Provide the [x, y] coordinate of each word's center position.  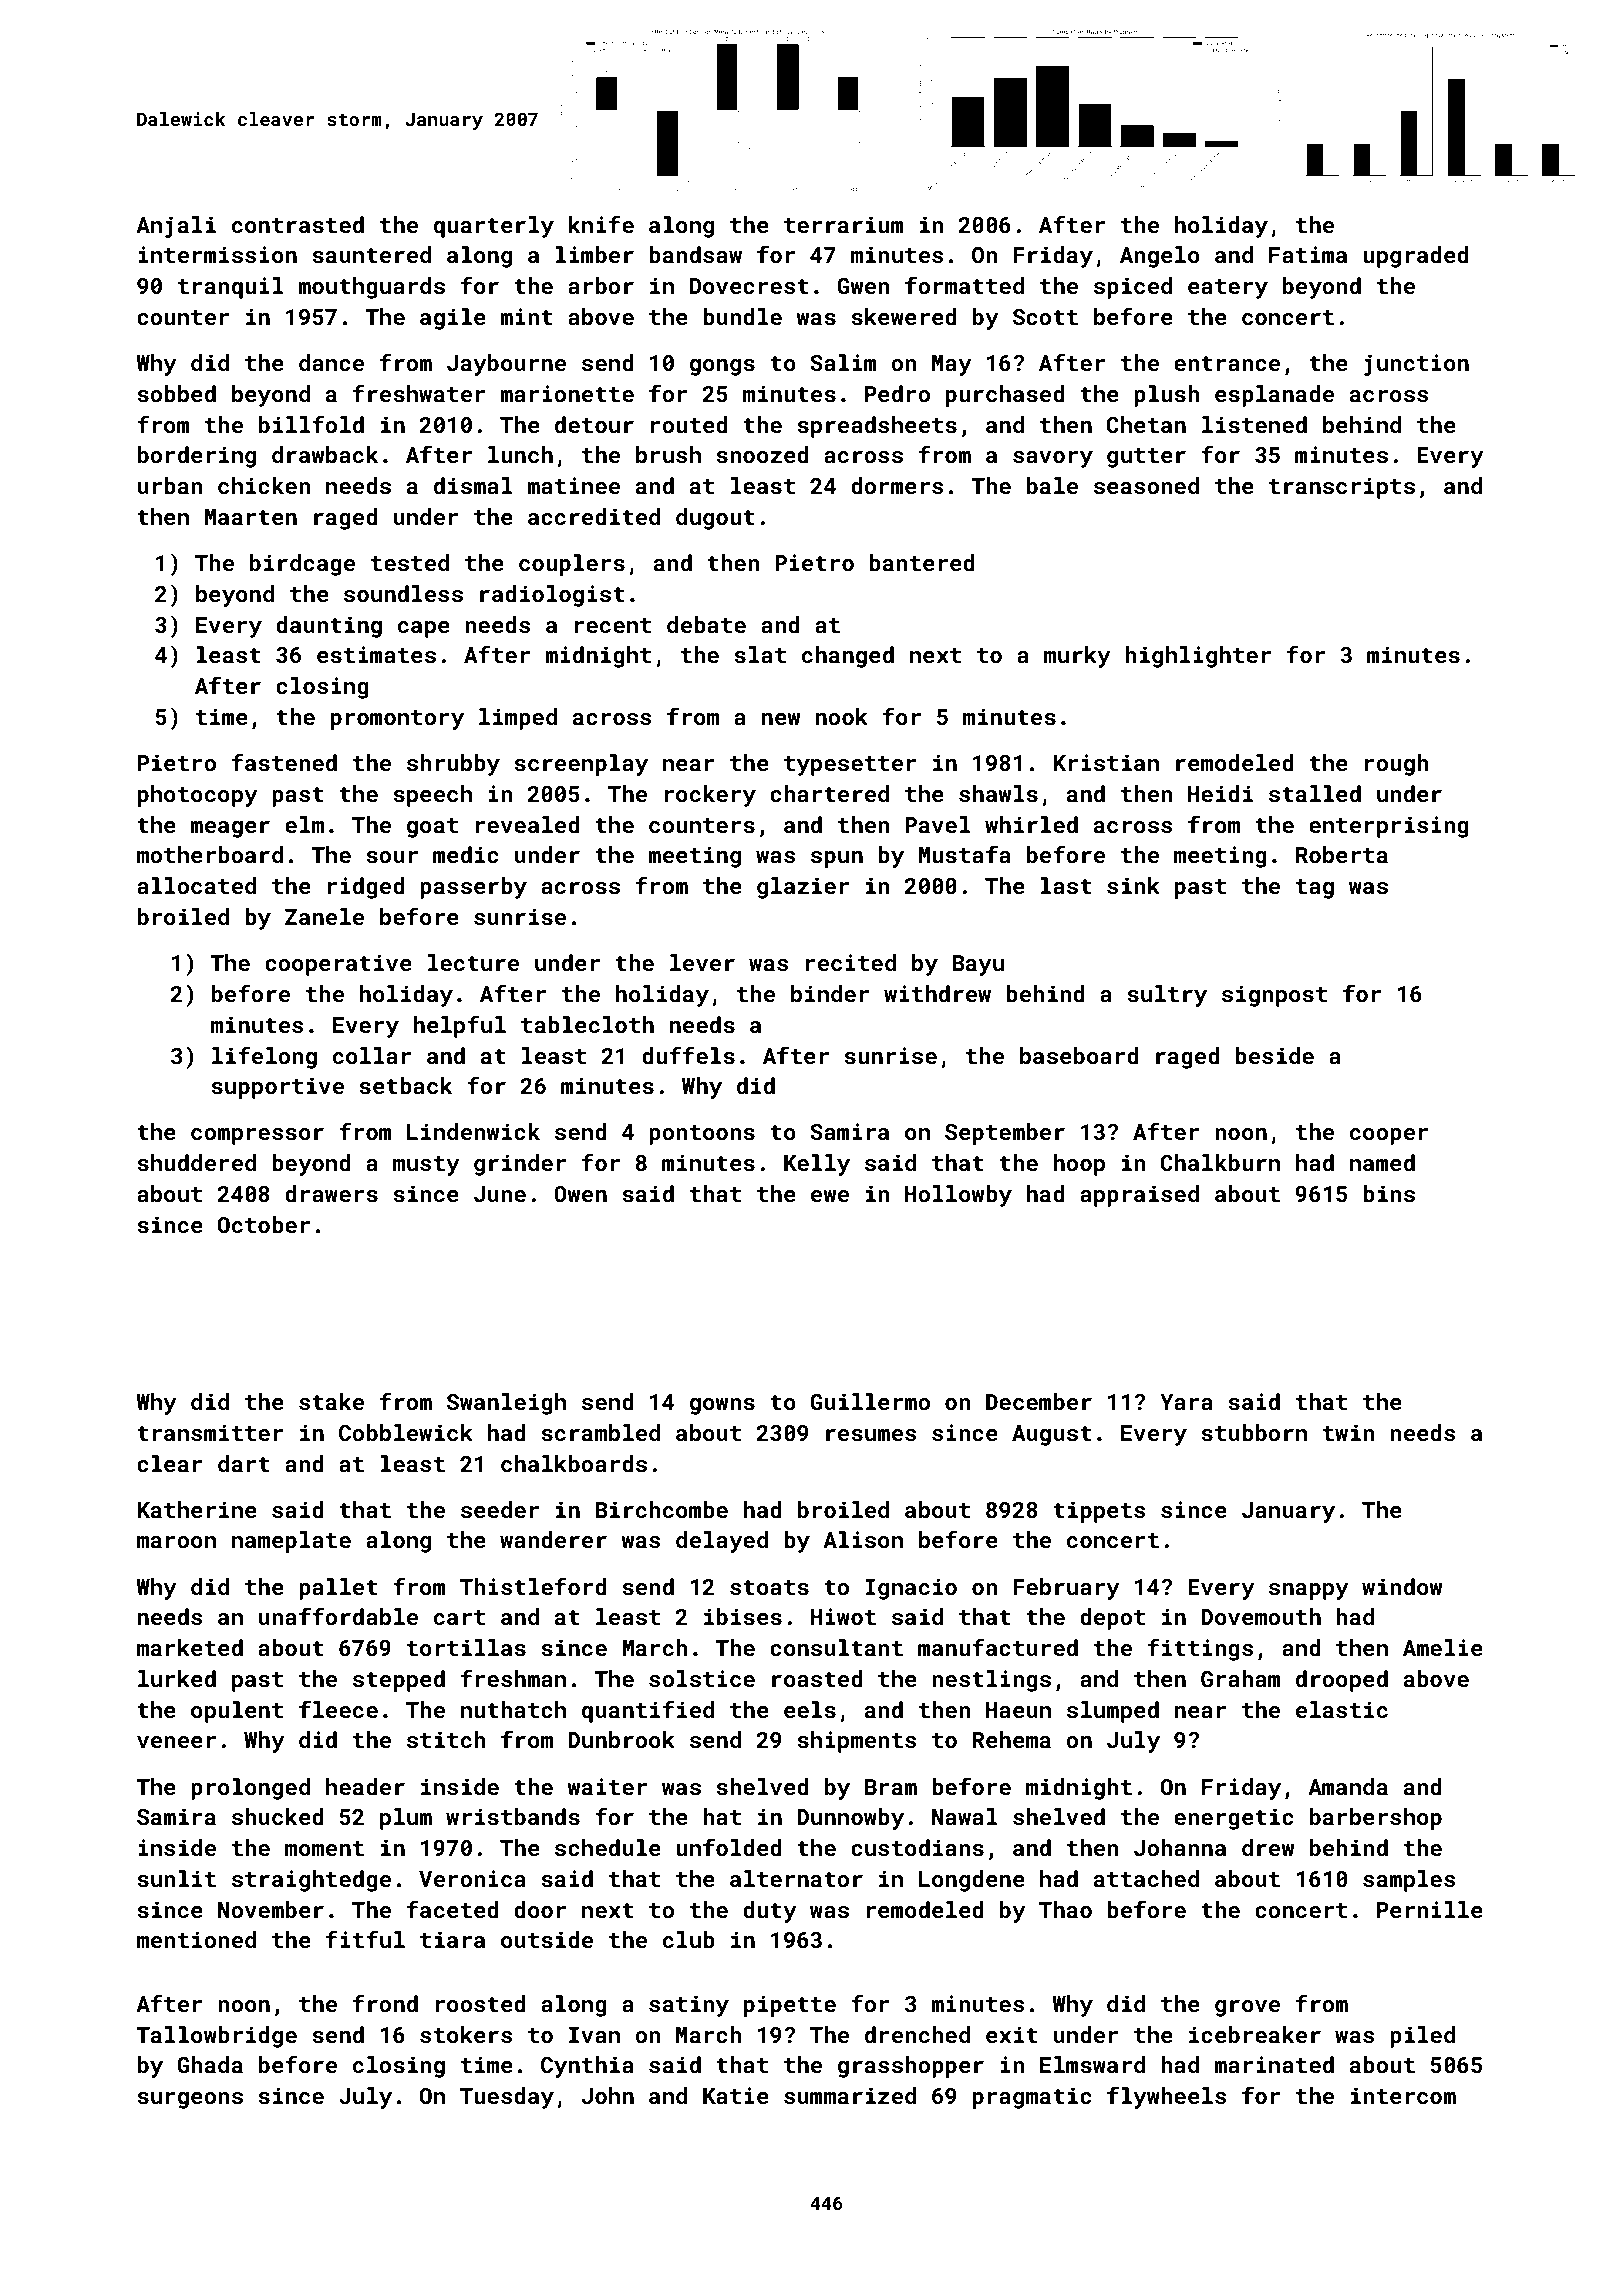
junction [1416, 365]
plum [406, 1819]
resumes [871, 1435]
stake [331, 1401]
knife [601, 224]
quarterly [494, 227]
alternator [796, 1878]
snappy [1309, 1591]
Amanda [1348, 1786]
